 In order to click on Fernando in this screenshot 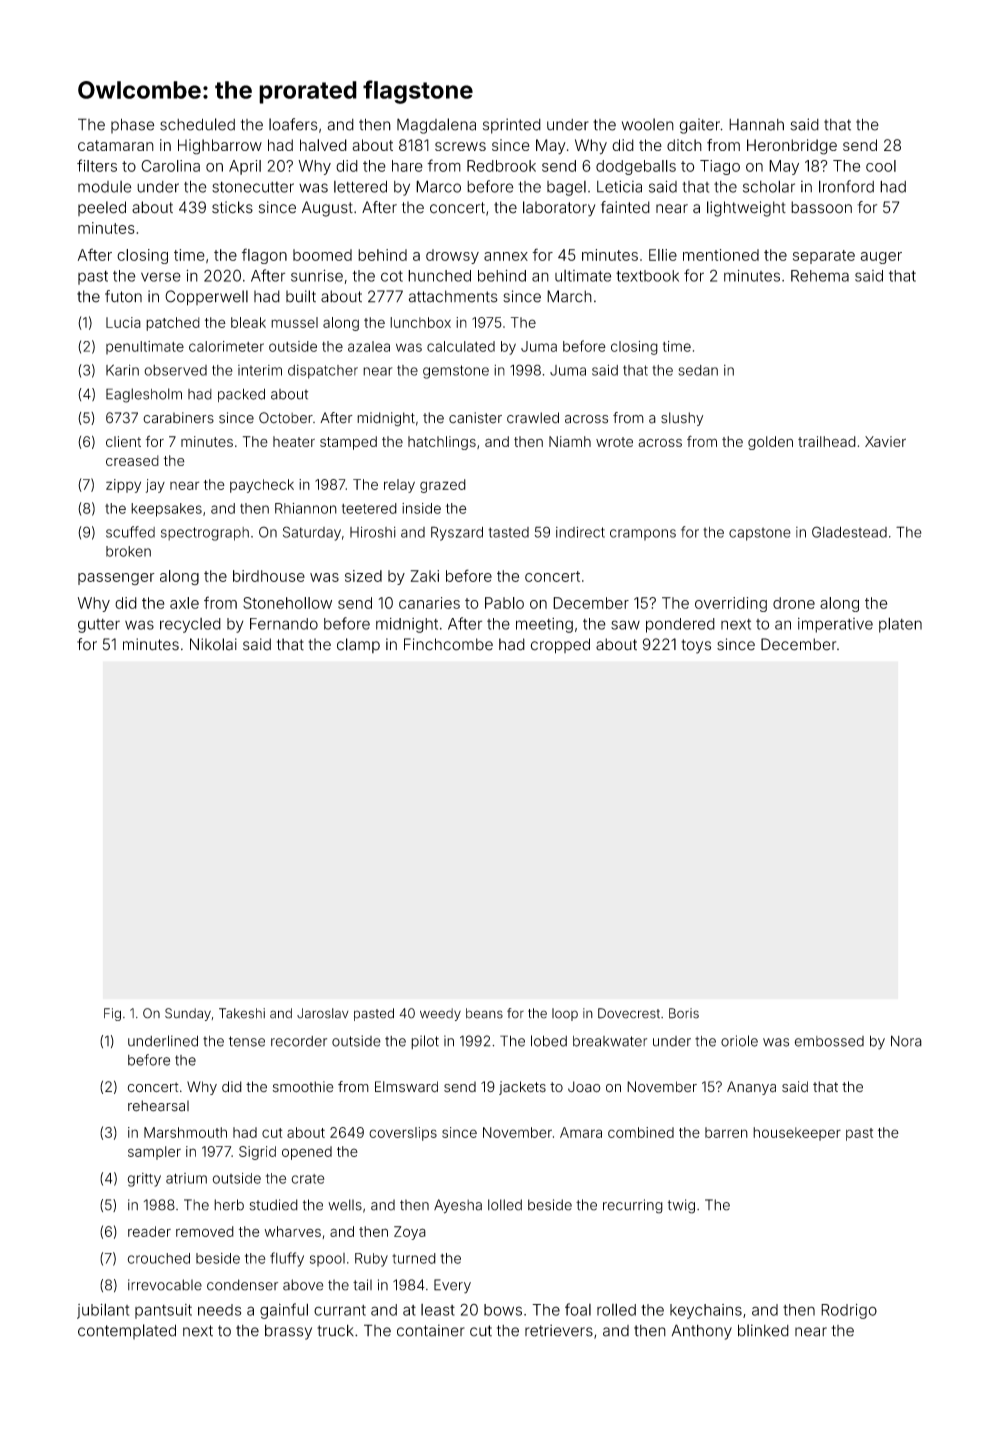, I will do `click(284, 624)`.
